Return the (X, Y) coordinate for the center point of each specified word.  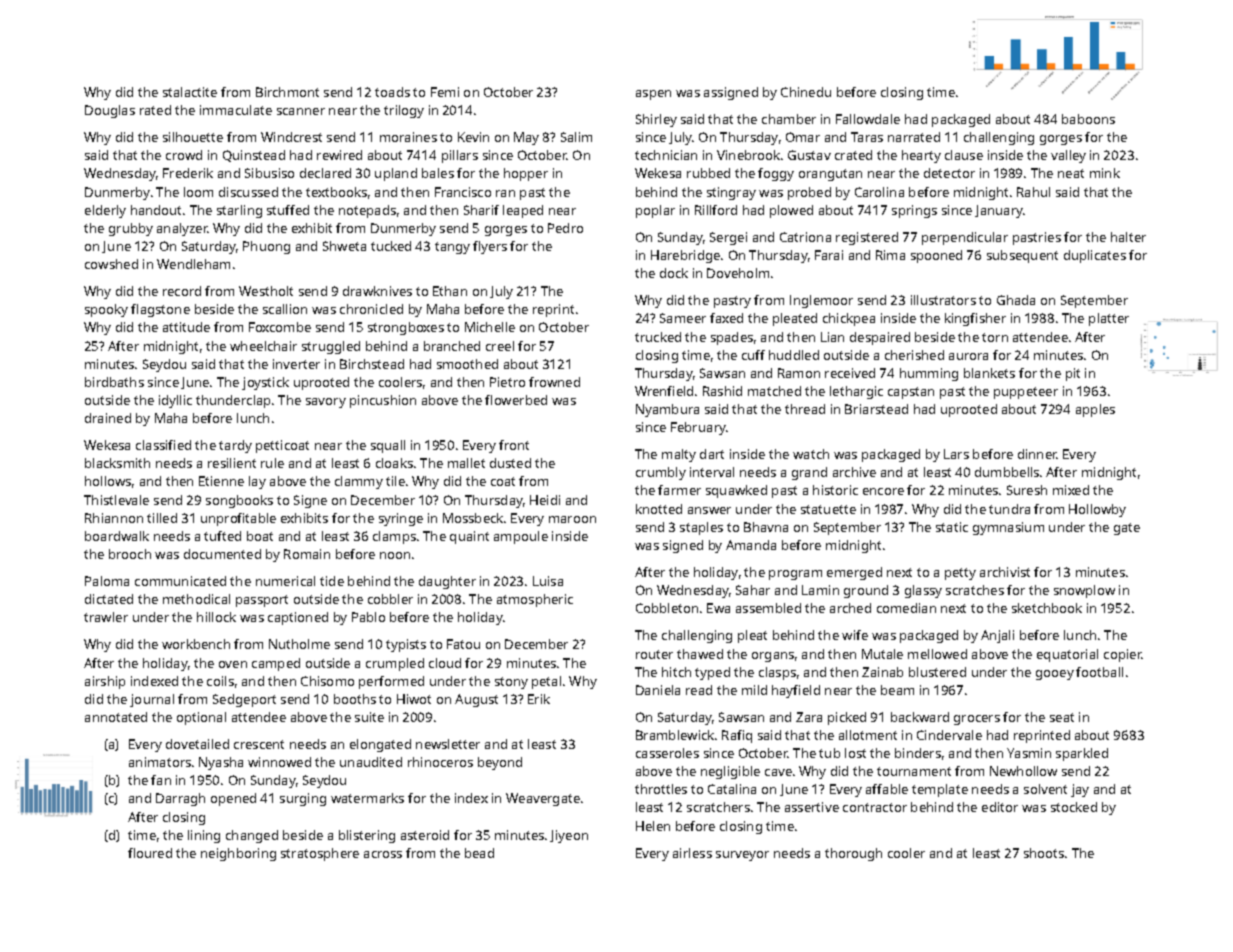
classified (163, 445)
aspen (653, 95)
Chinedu (806, 92)
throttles (661, 789)
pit (1073, 374)
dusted (510, 463)
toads (392, 92)
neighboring (238, 854)
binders (918, 753)
